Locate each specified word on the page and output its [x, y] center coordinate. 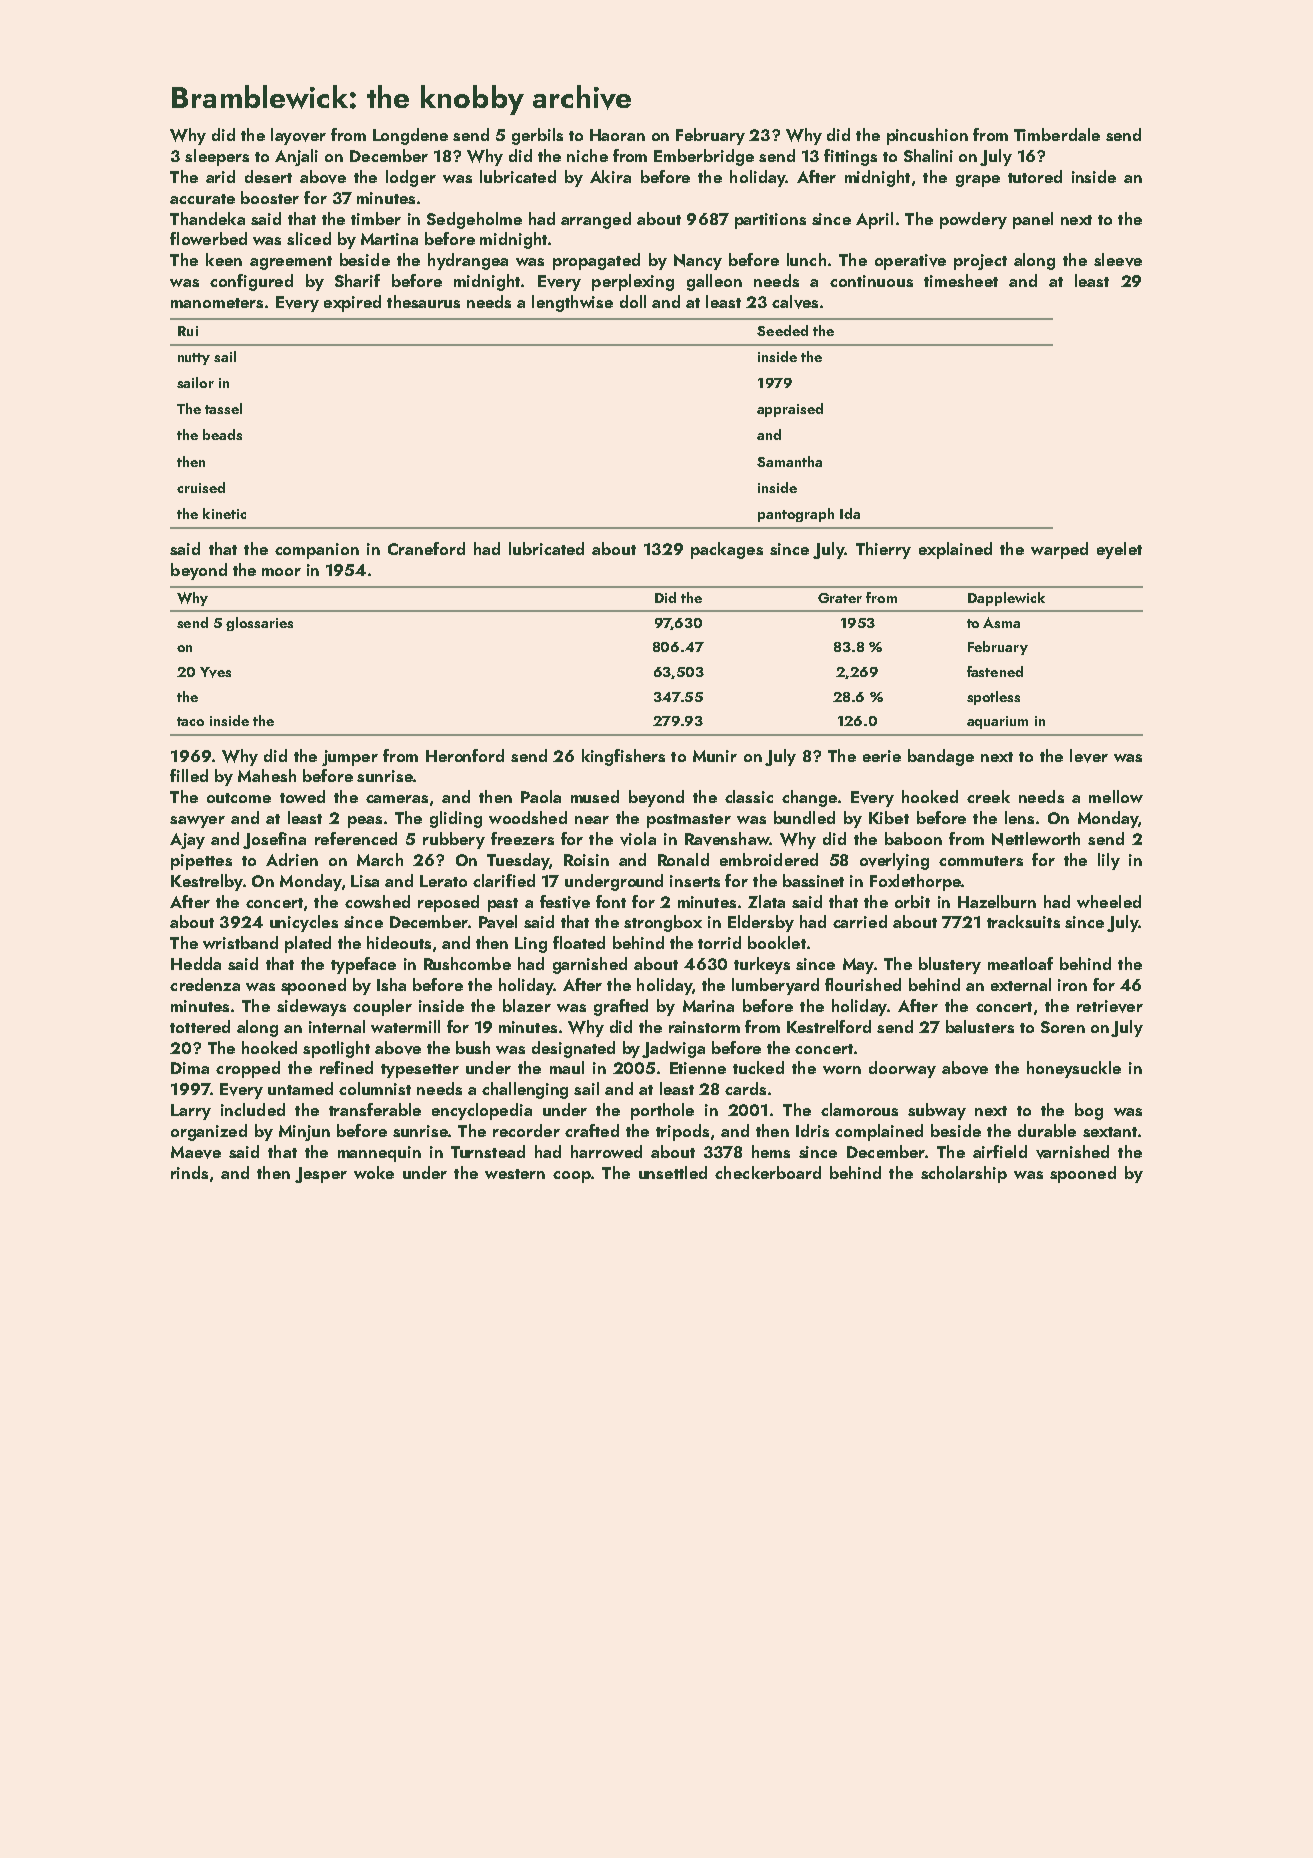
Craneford [426, 548]
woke [374, 1172]
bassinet [813, 880]
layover [298, 136]
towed [302, 796]
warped [1059, 550]
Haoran [617, 135]
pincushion [927, 136]
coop [572, 1177]
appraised [790, 410]
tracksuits [1023, 921]
